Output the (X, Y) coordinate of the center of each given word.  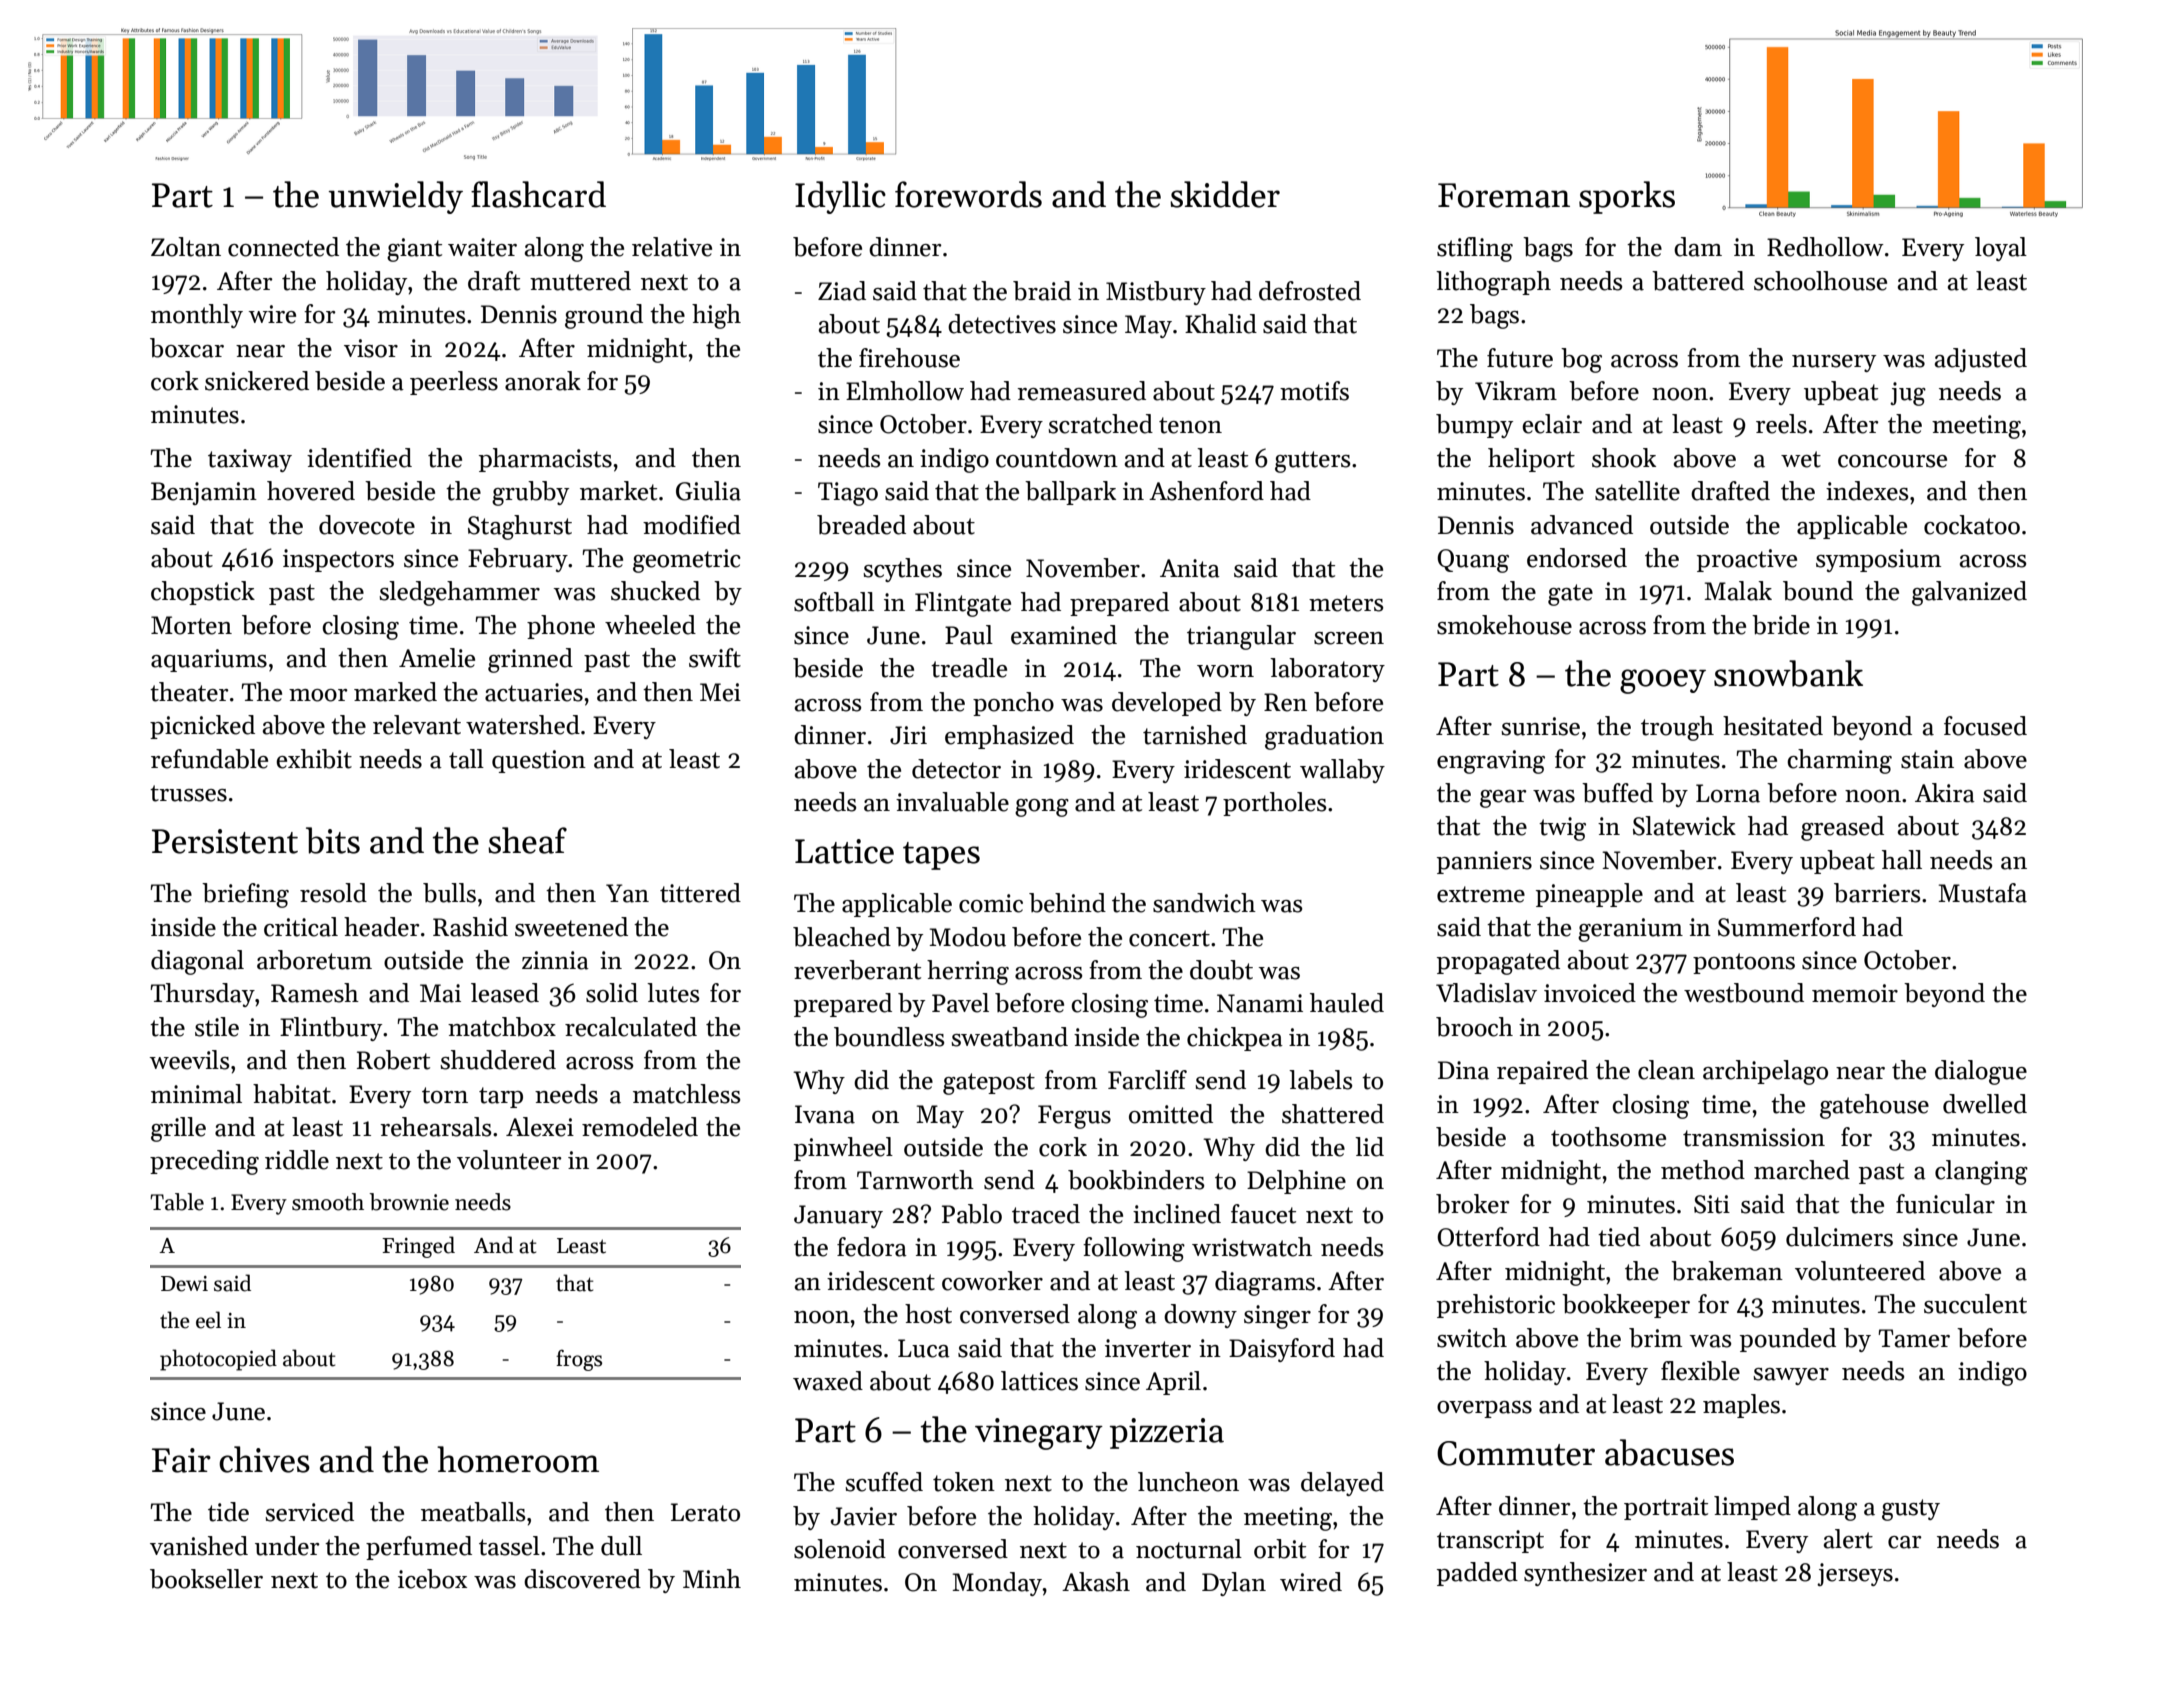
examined (1064, 635)
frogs (579, 1360)
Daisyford (1282, 1350)
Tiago (848, 494)
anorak (543, 381)
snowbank (1788, 673)
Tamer (1914, 1338)
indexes (1867, 491)
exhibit (314, 759)
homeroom (518, 1459)
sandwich (1204, 903)
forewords (968, 194)
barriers (1877, 893)
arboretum (314, 960)
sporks (1627, 197)
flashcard (538, 194)
